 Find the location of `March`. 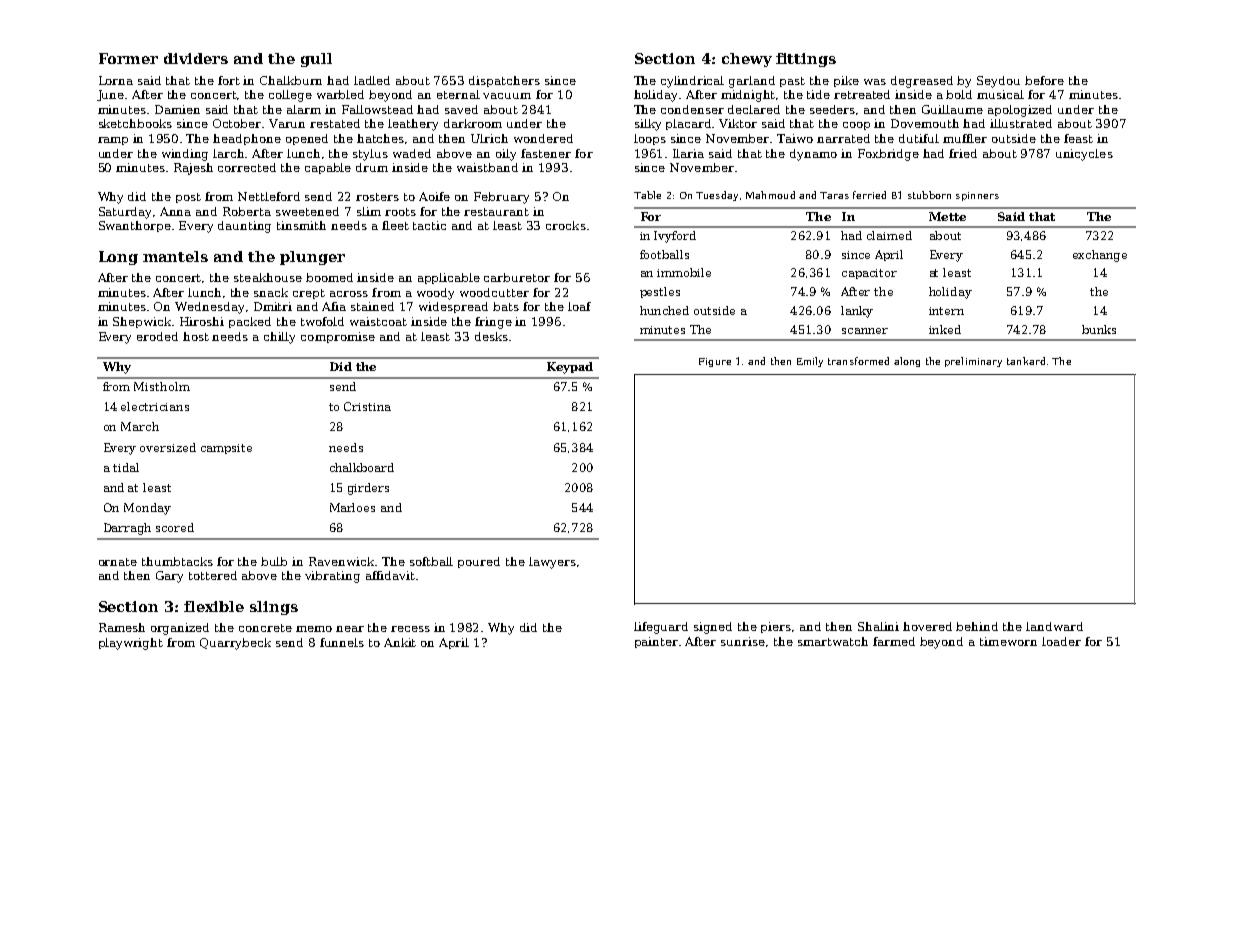

March is located at coordinates (140, 426).
